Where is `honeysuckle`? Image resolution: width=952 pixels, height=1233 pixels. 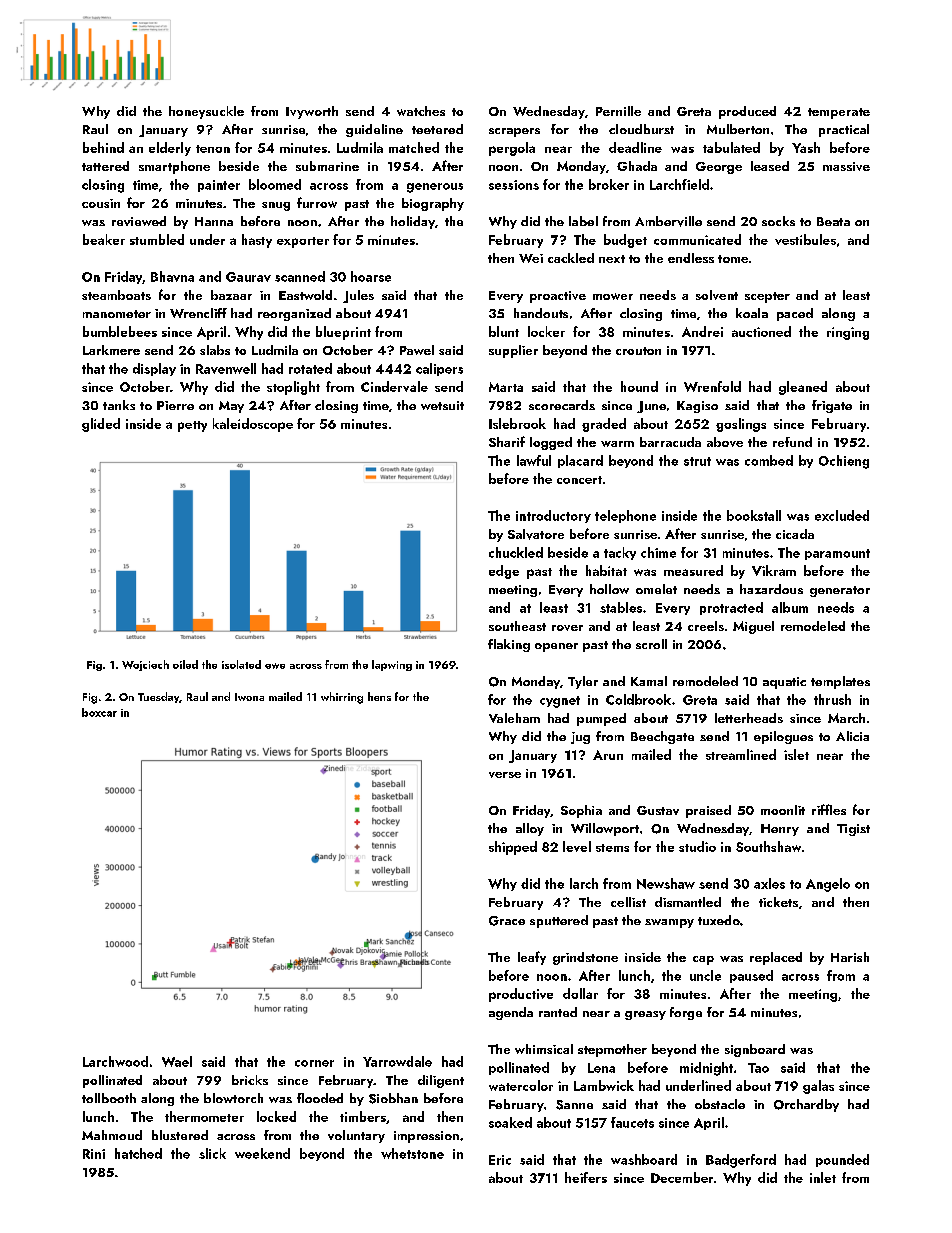
honeysuckle is located at coordinates (206, 112).
